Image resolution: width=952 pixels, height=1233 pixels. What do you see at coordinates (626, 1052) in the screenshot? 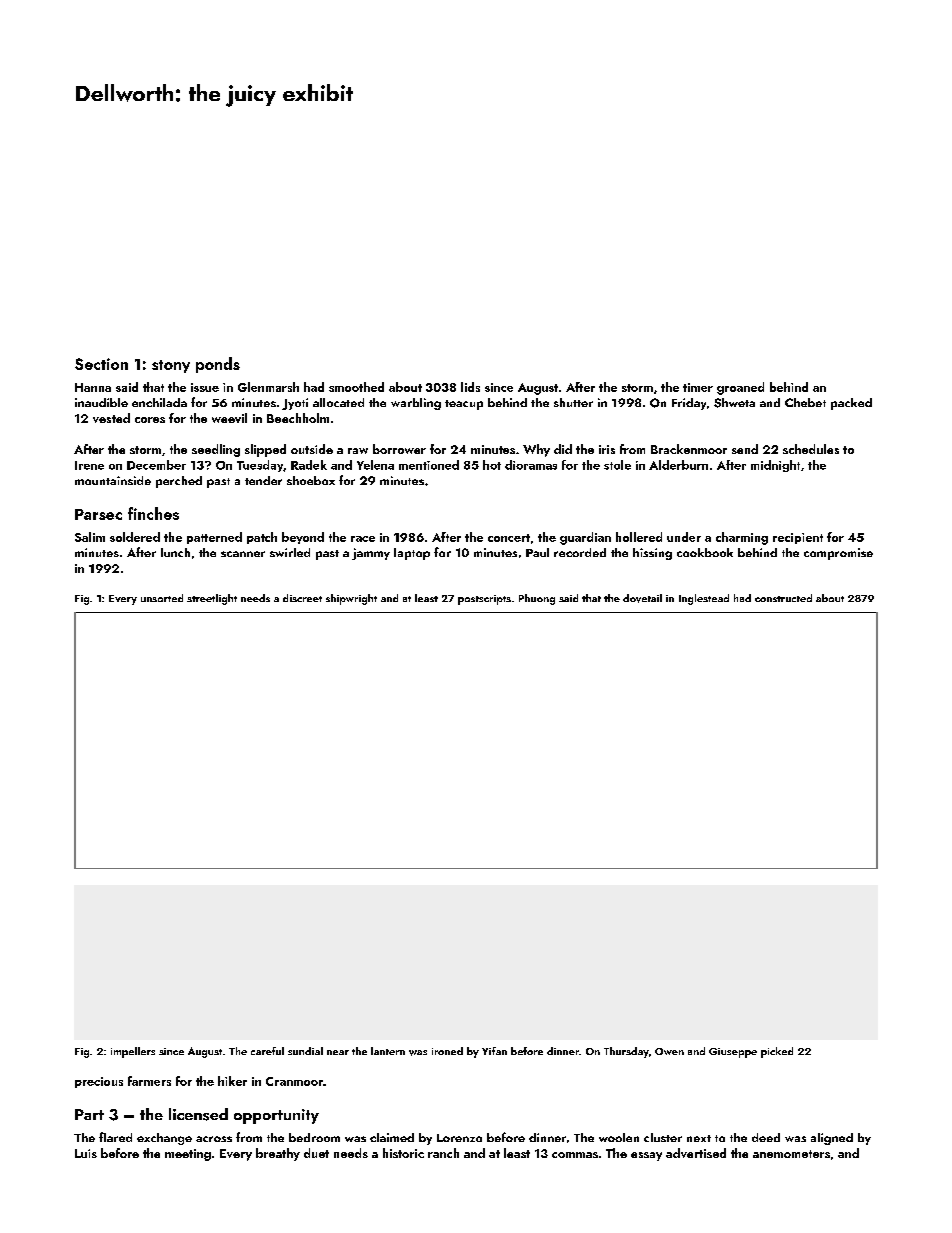
I see `Thursday` at bounding box center [626, 1052].
